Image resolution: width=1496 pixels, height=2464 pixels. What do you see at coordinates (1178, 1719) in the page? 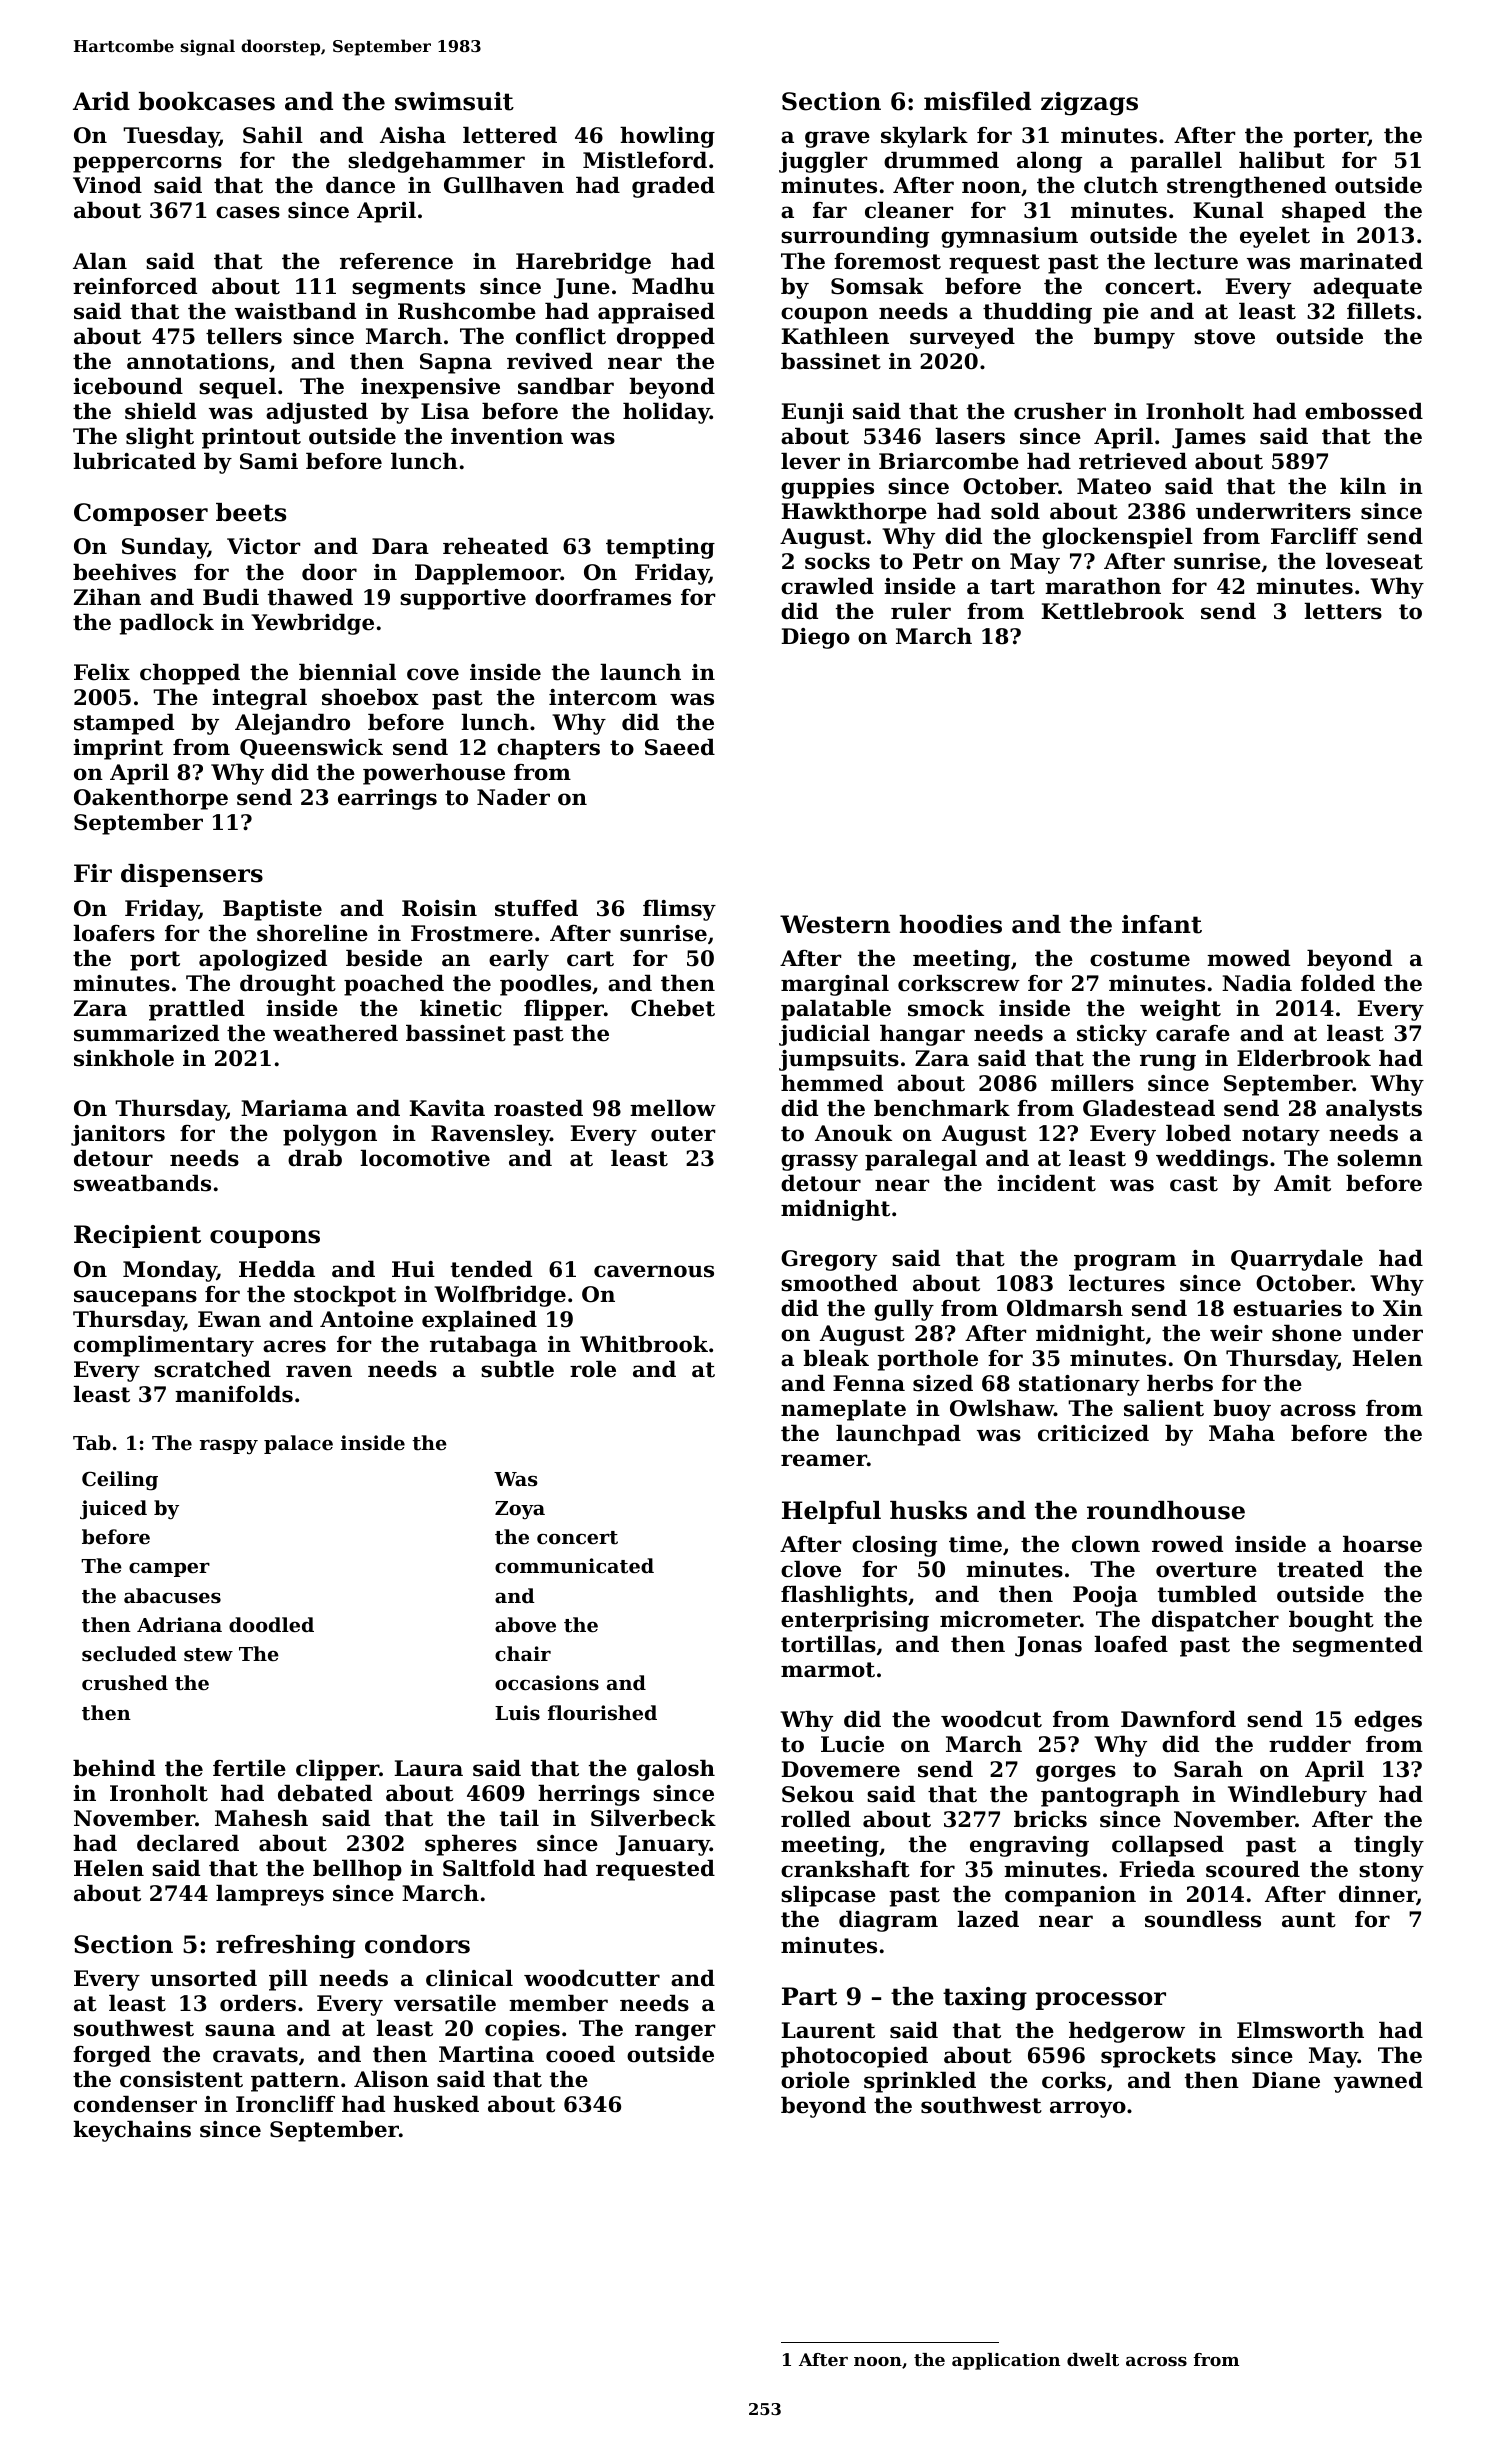
I see `Dawnford` at bounding box center [1178, 1719].
